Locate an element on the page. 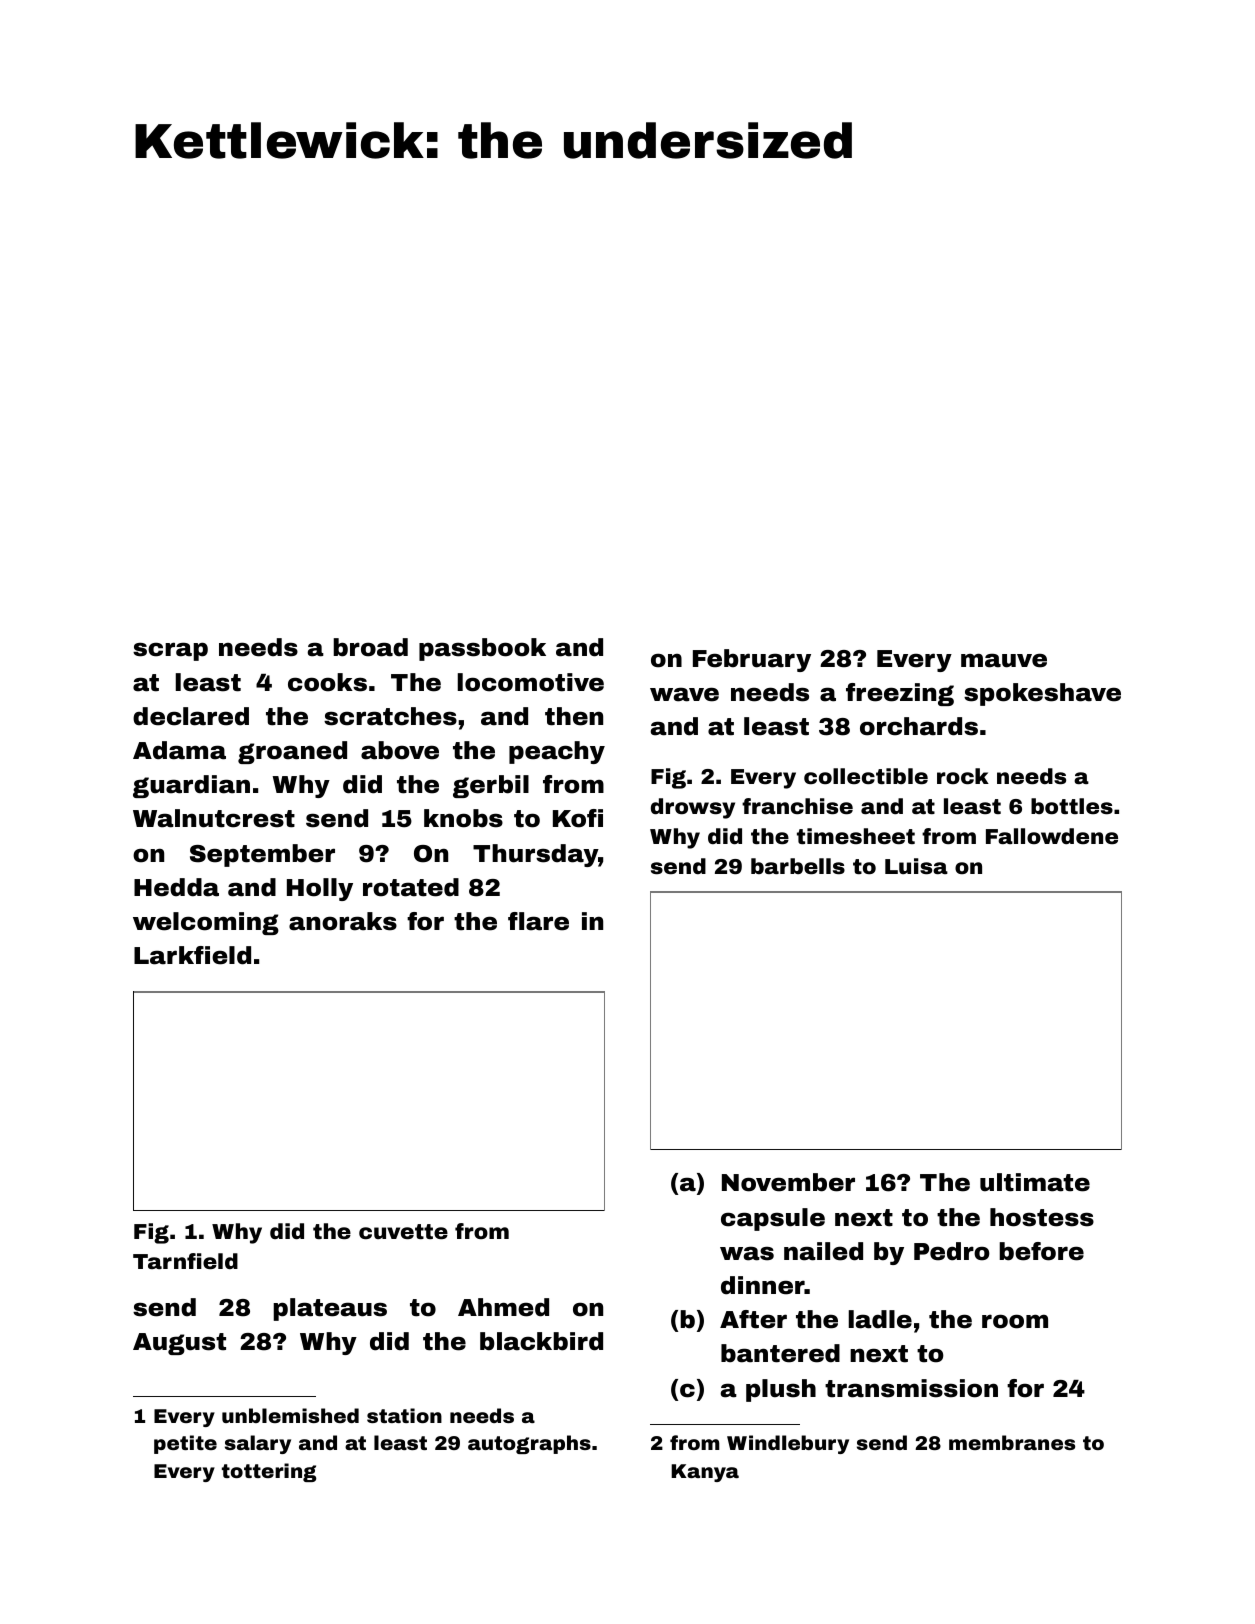 This document has width=1255, height=1624. bottles is located at coordinates (1072, 806).
